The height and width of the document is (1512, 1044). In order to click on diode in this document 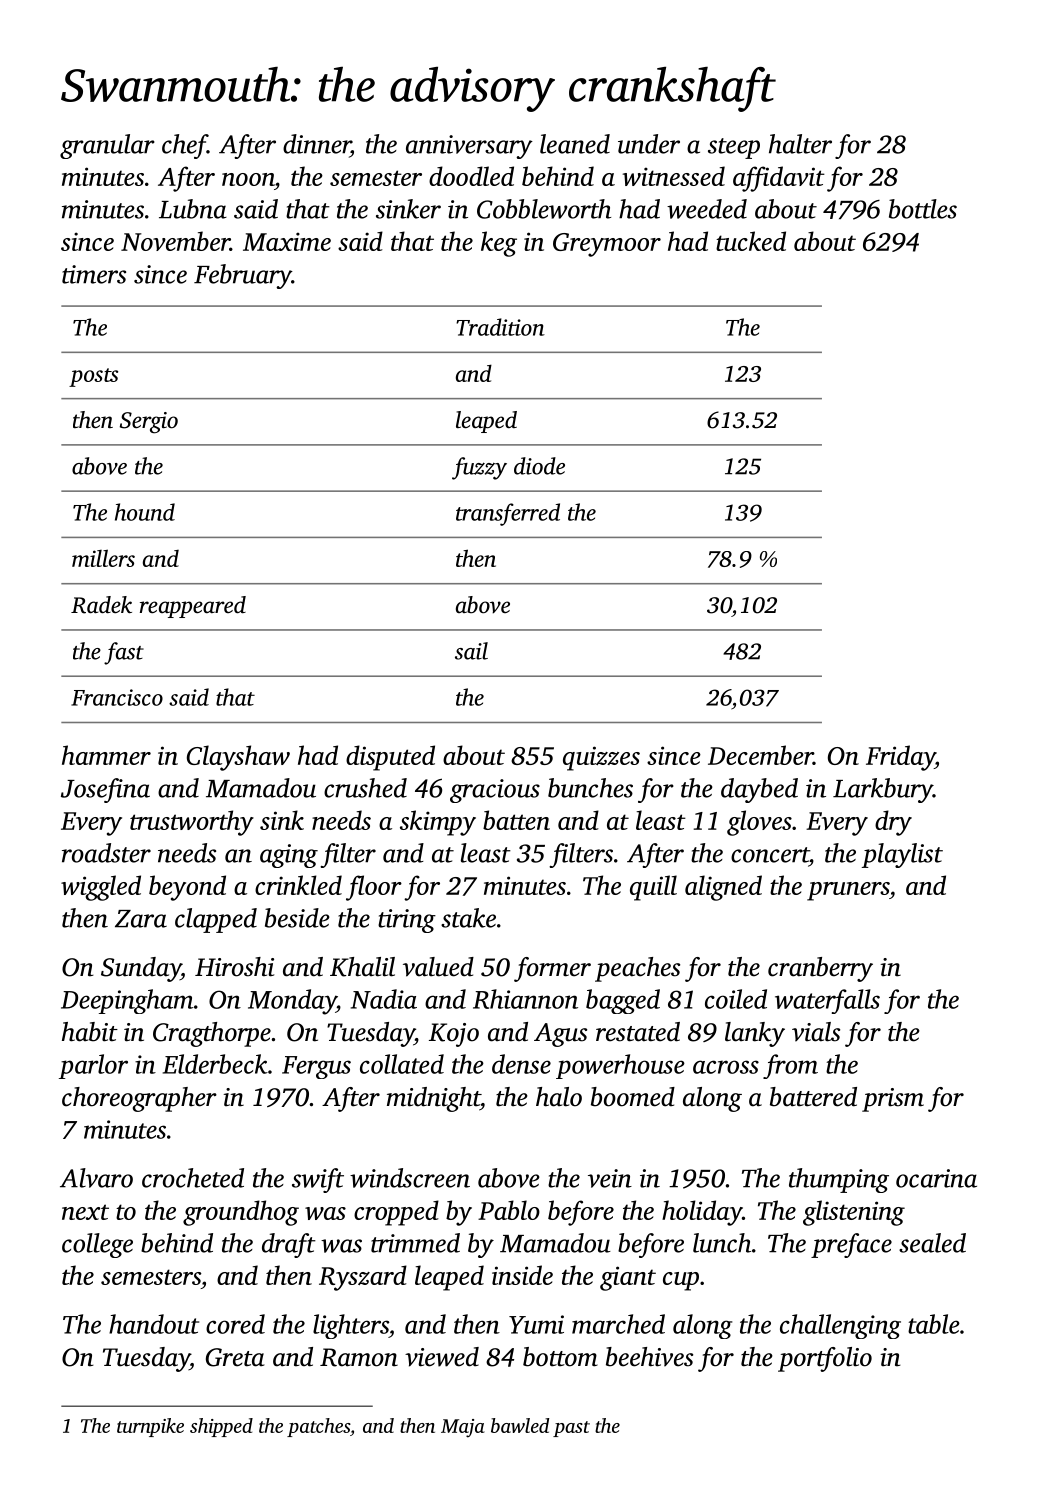, I will do `click(539, 466)`.
